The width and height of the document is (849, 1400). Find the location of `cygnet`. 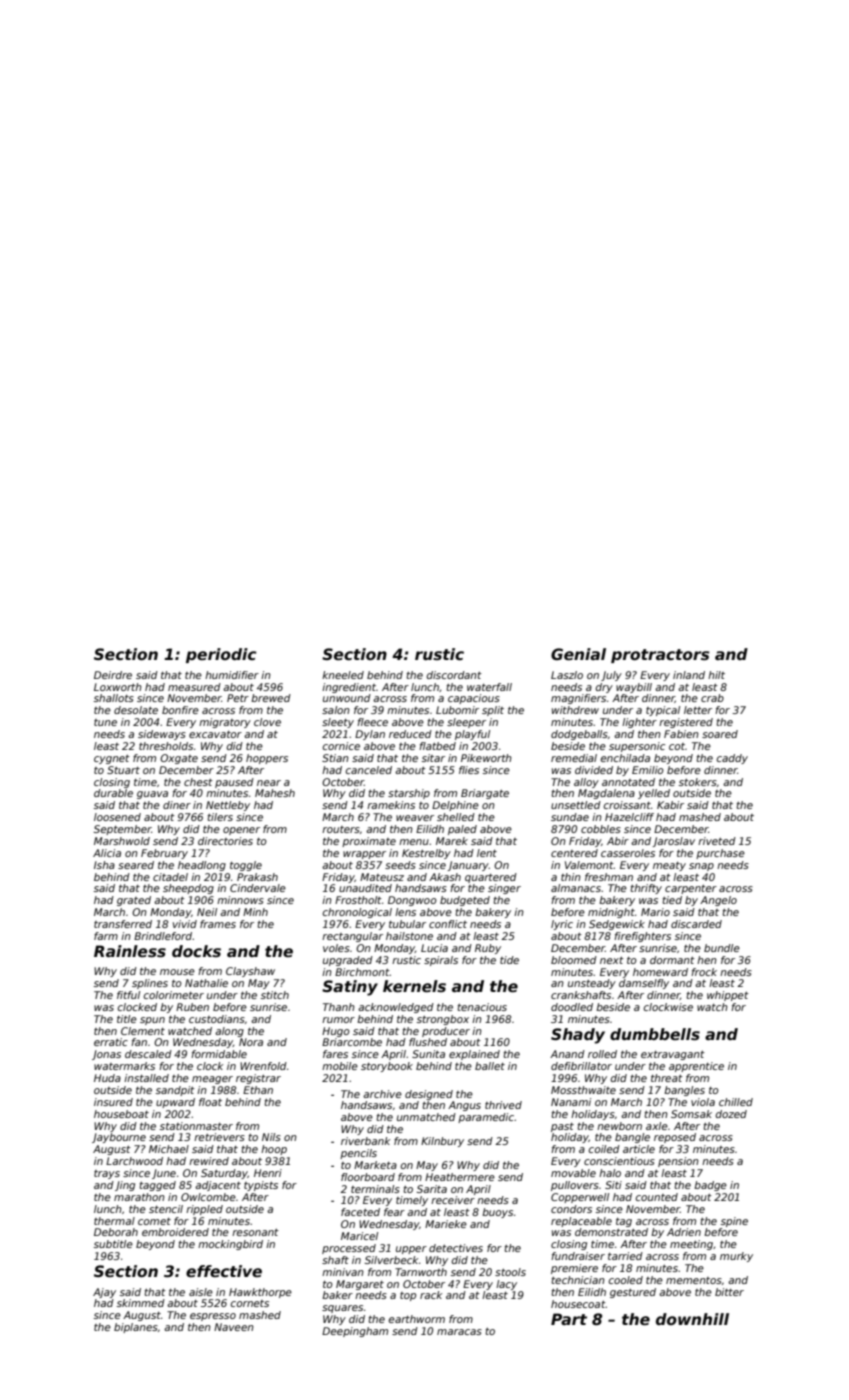

cygnet is located at coordinates (112, 759).
